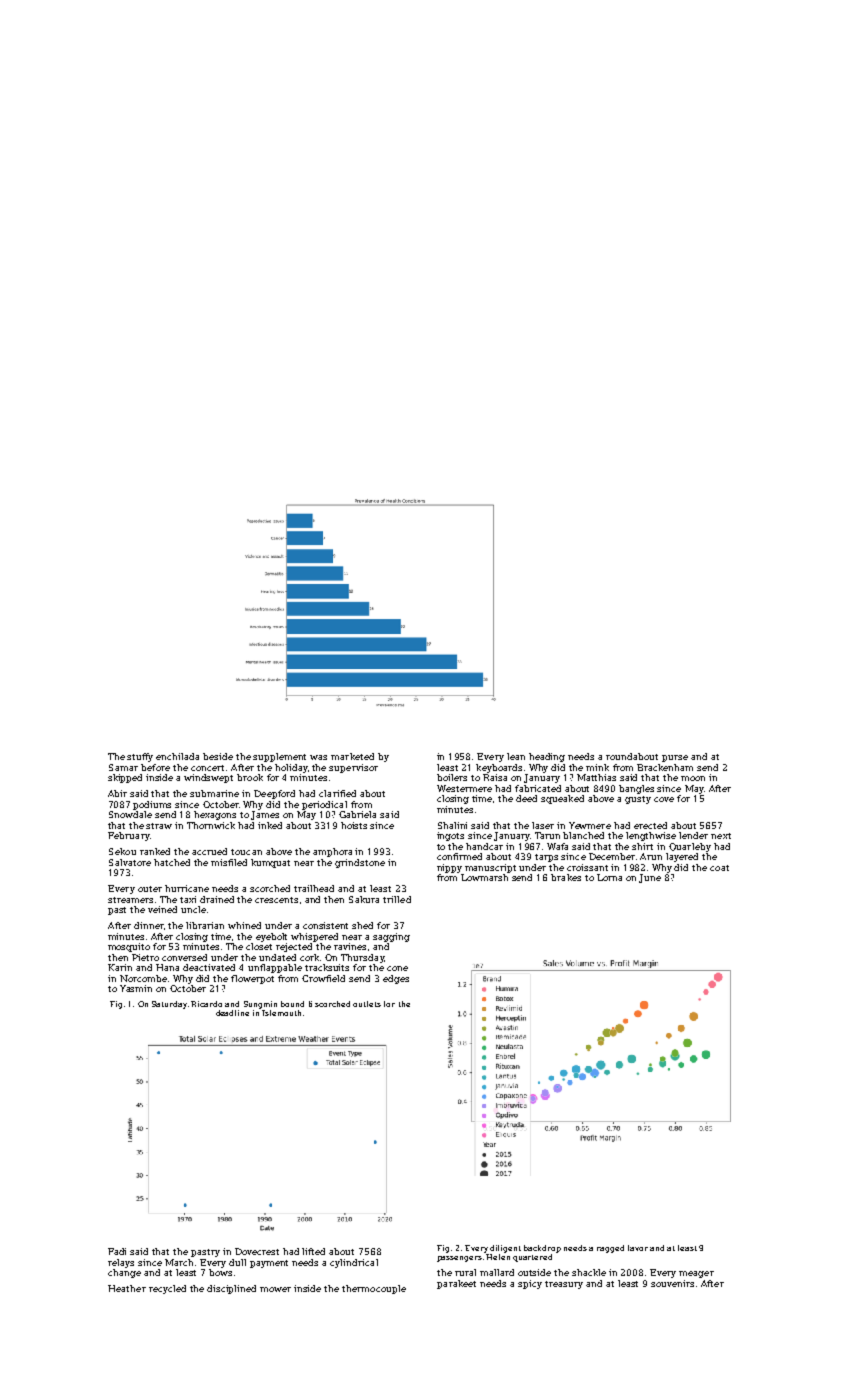  What do you see at coordinates (275, 968) in the screenshot?
I see `unflappable` at bounding box center [275, 968].
